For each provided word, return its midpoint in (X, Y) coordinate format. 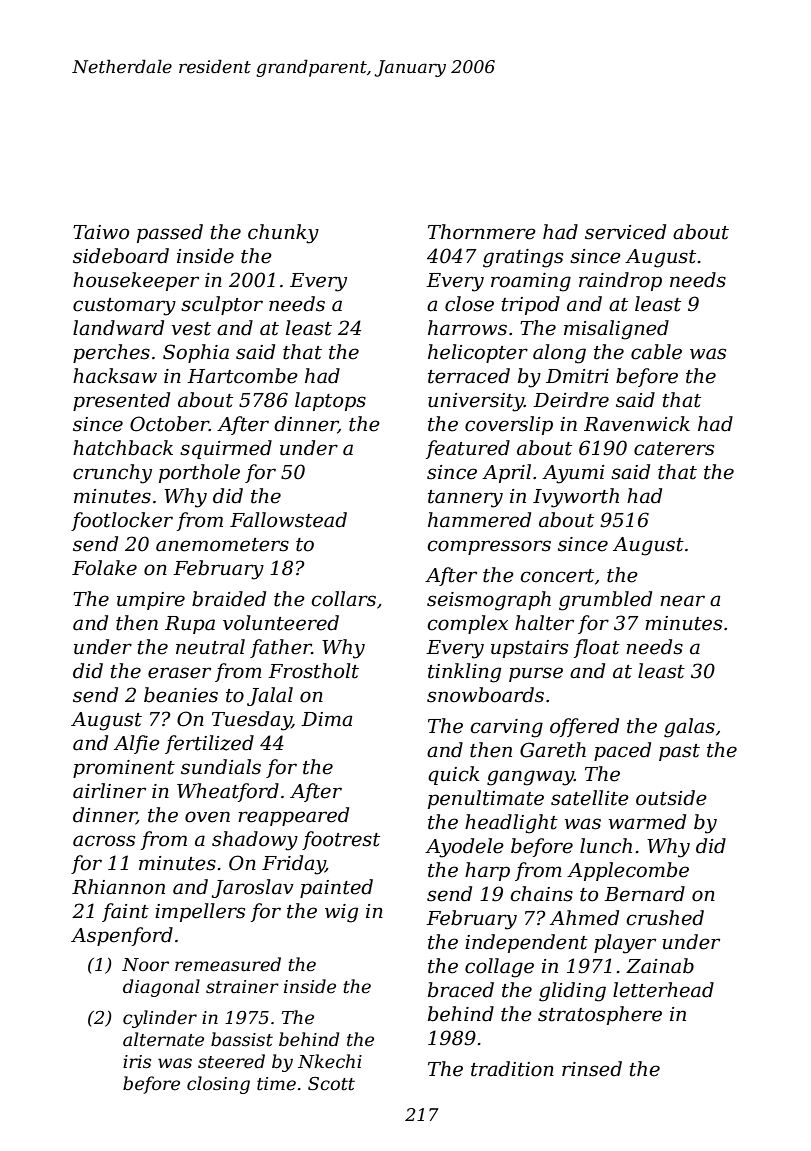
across (104, 841)
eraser (179, 673)
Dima (326, 719)
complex (467, 624)
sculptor (222, 305)
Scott (331, 1084)
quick (454, 775)
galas (689, 728)
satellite (590, 798)
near (682, 601)
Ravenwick (637, 424)
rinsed (592, 1069)
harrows (467, 328)
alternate (163, 1039)
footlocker (122, 521)
